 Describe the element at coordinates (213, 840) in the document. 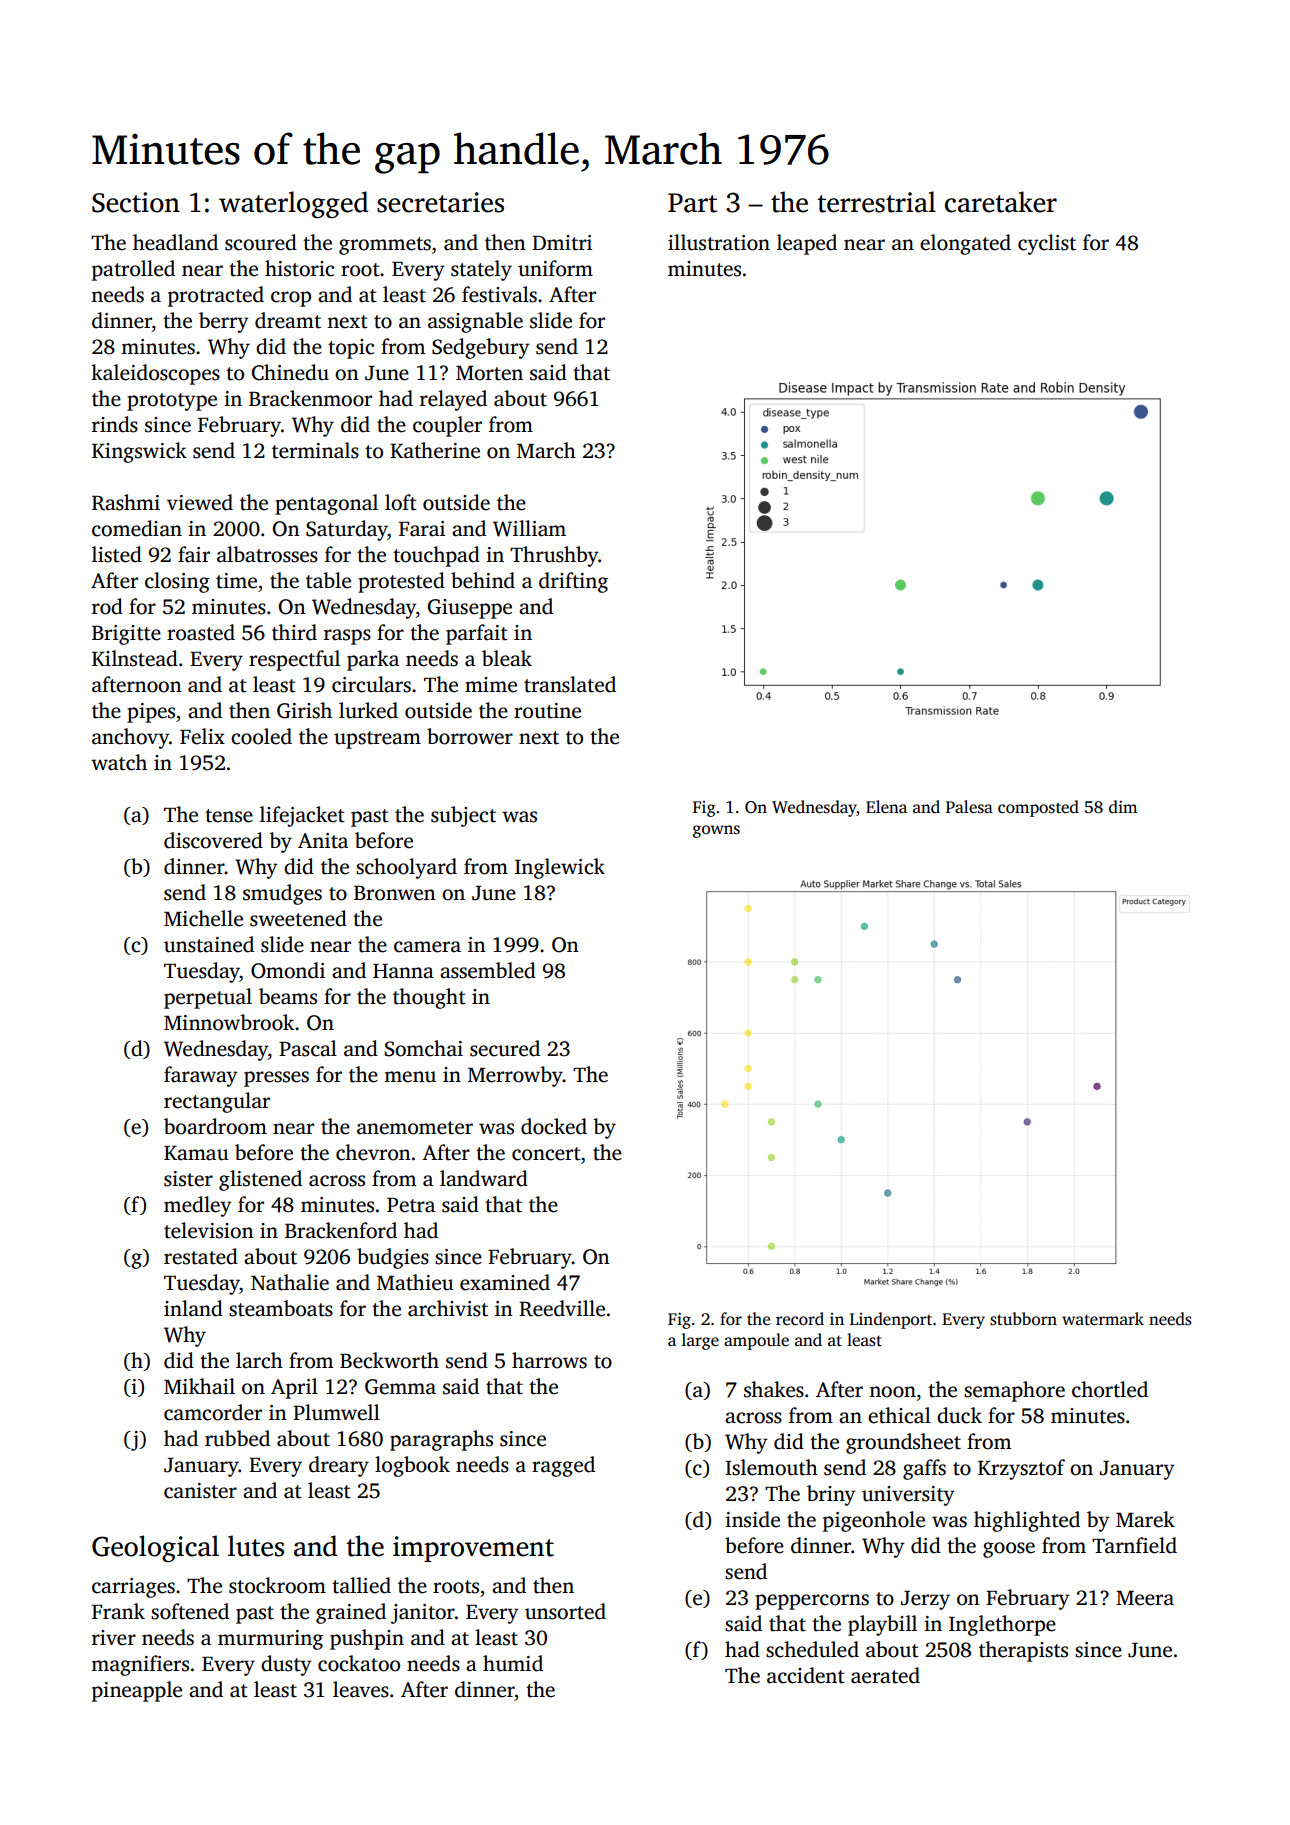

I see `discovered` at that location.
